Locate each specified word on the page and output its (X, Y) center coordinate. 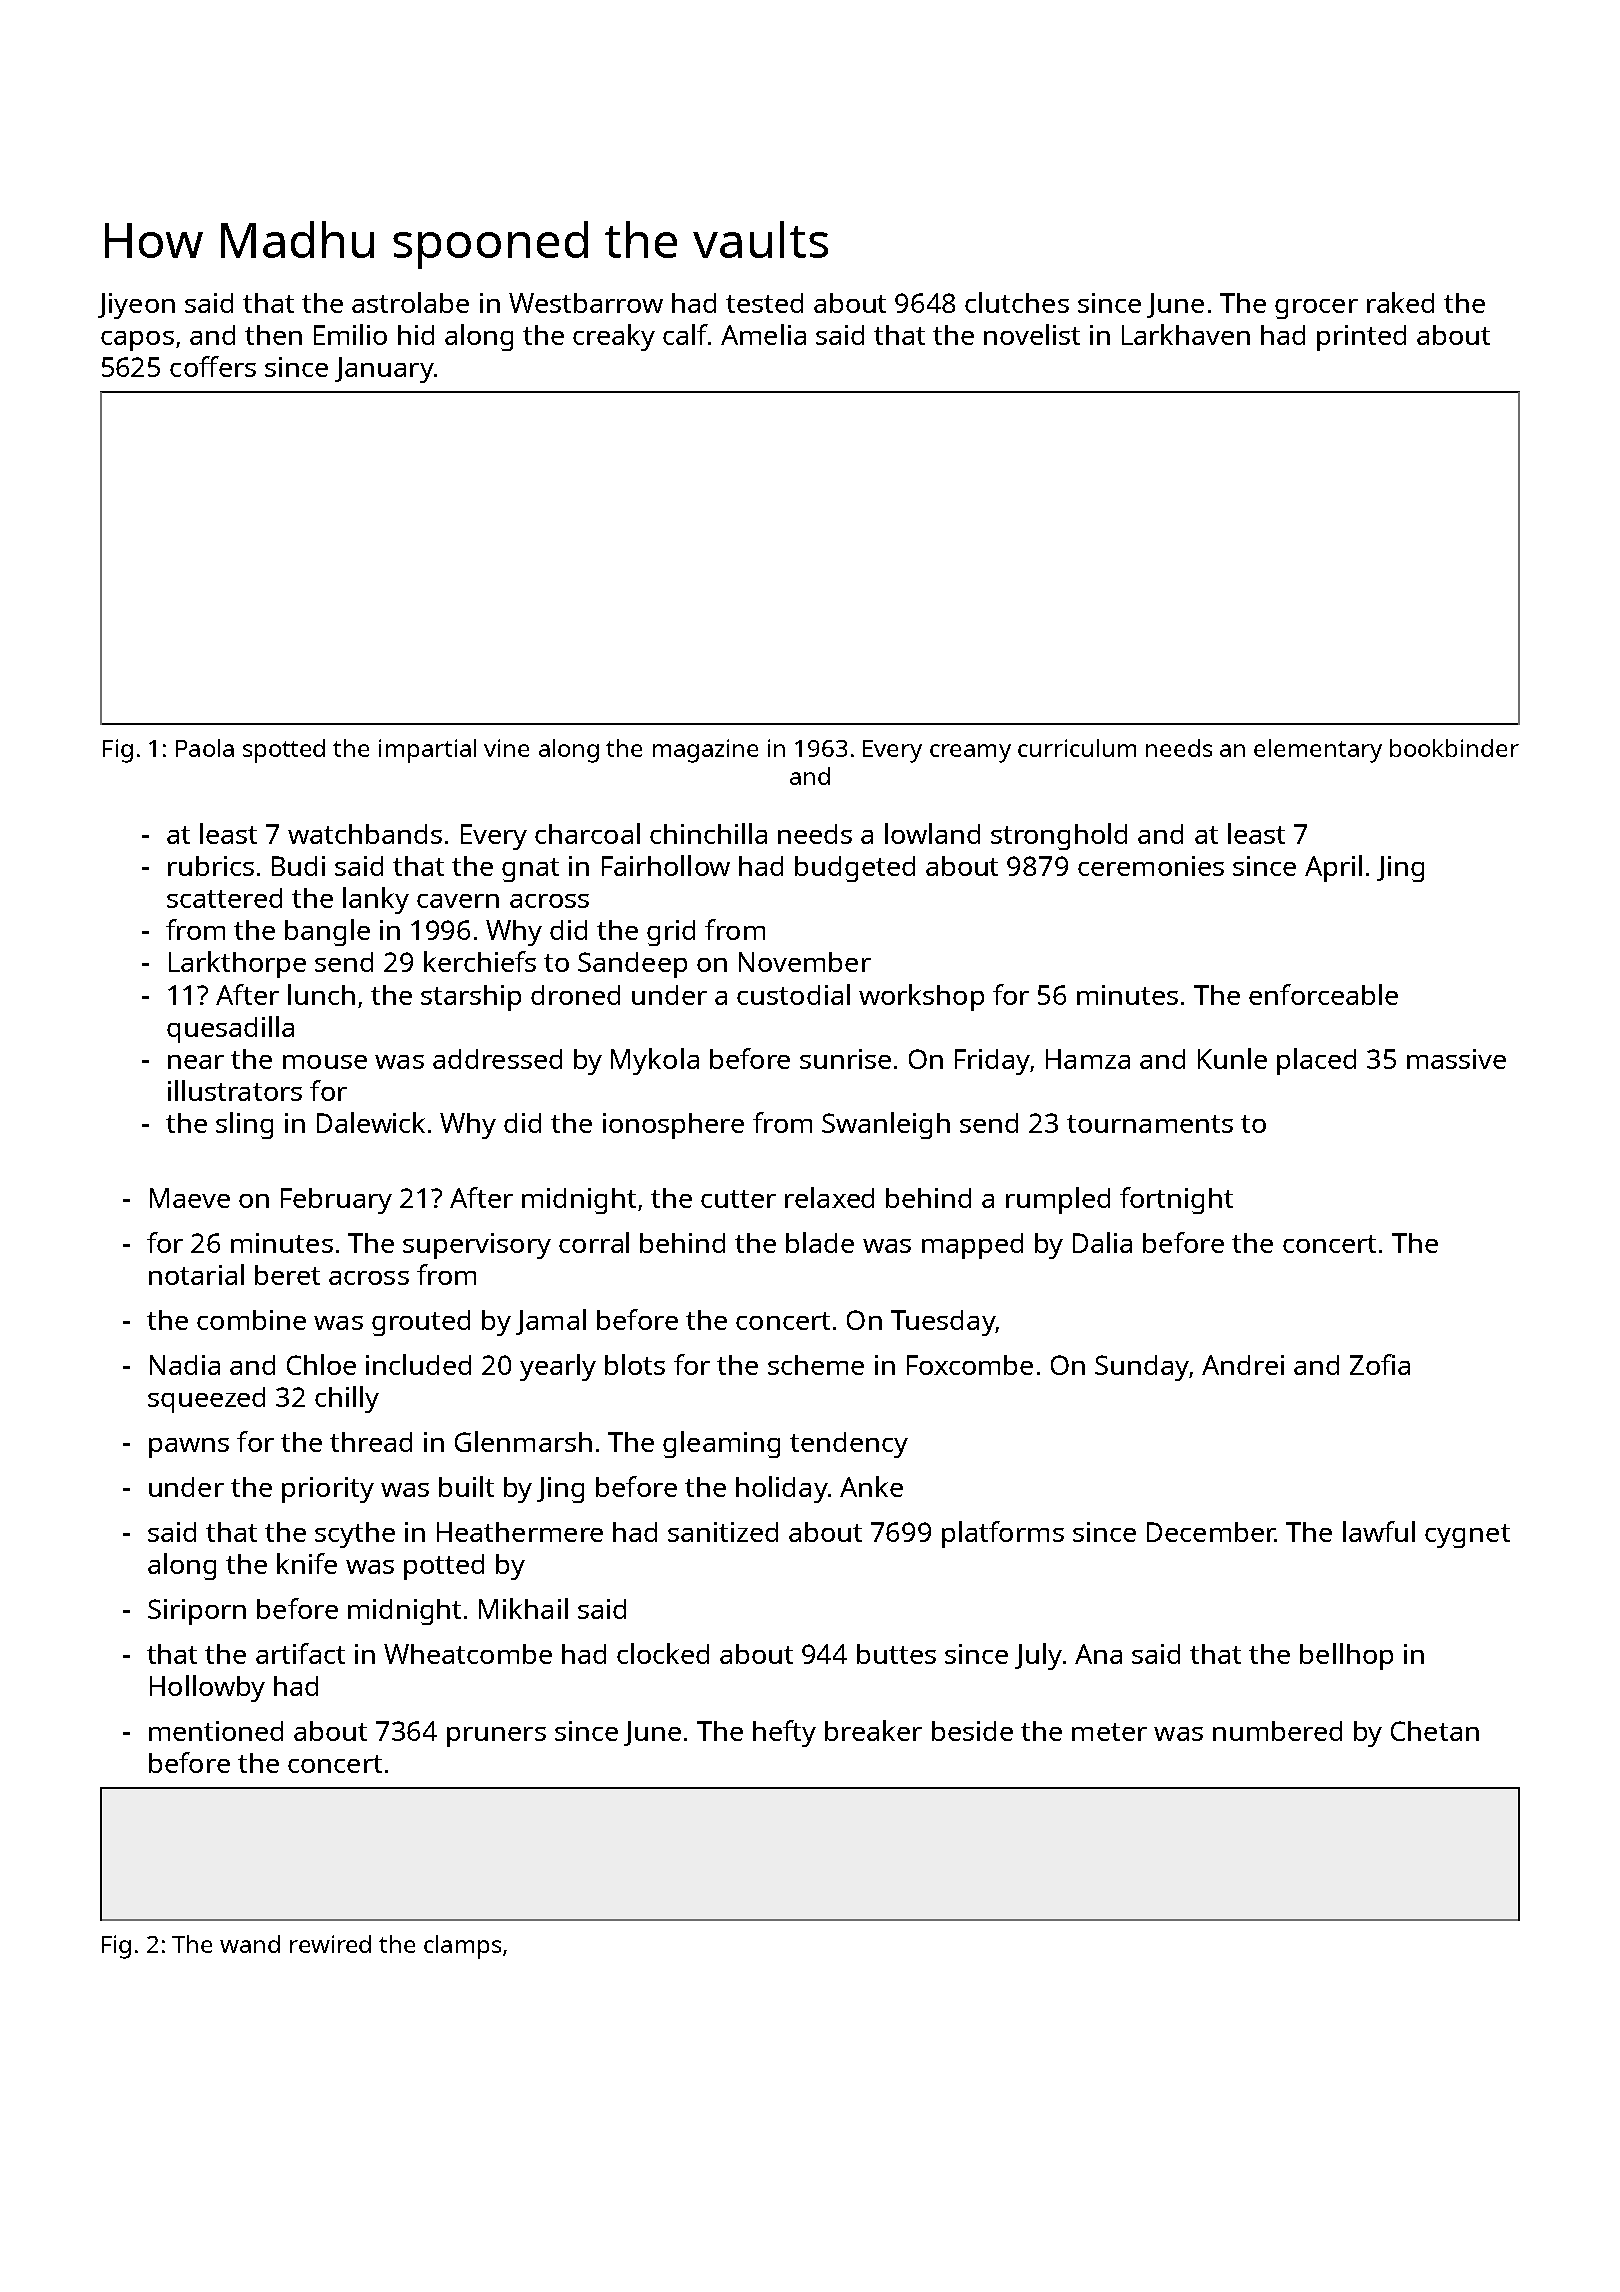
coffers (213, 366)
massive (1456, 1059)
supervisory (477, 1246)
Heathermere (520, 1532)
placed (1316, 1061)
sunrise (845, 1059)
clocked (663, 1653)
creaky (614, 337)
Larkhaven (1186, 334)
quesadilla (230, 1029)
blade (820, 1242)
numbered (1277, 1731)
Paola (205, 748)
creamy (970, 753)
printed (1361, 338)
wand (250, 1944)
